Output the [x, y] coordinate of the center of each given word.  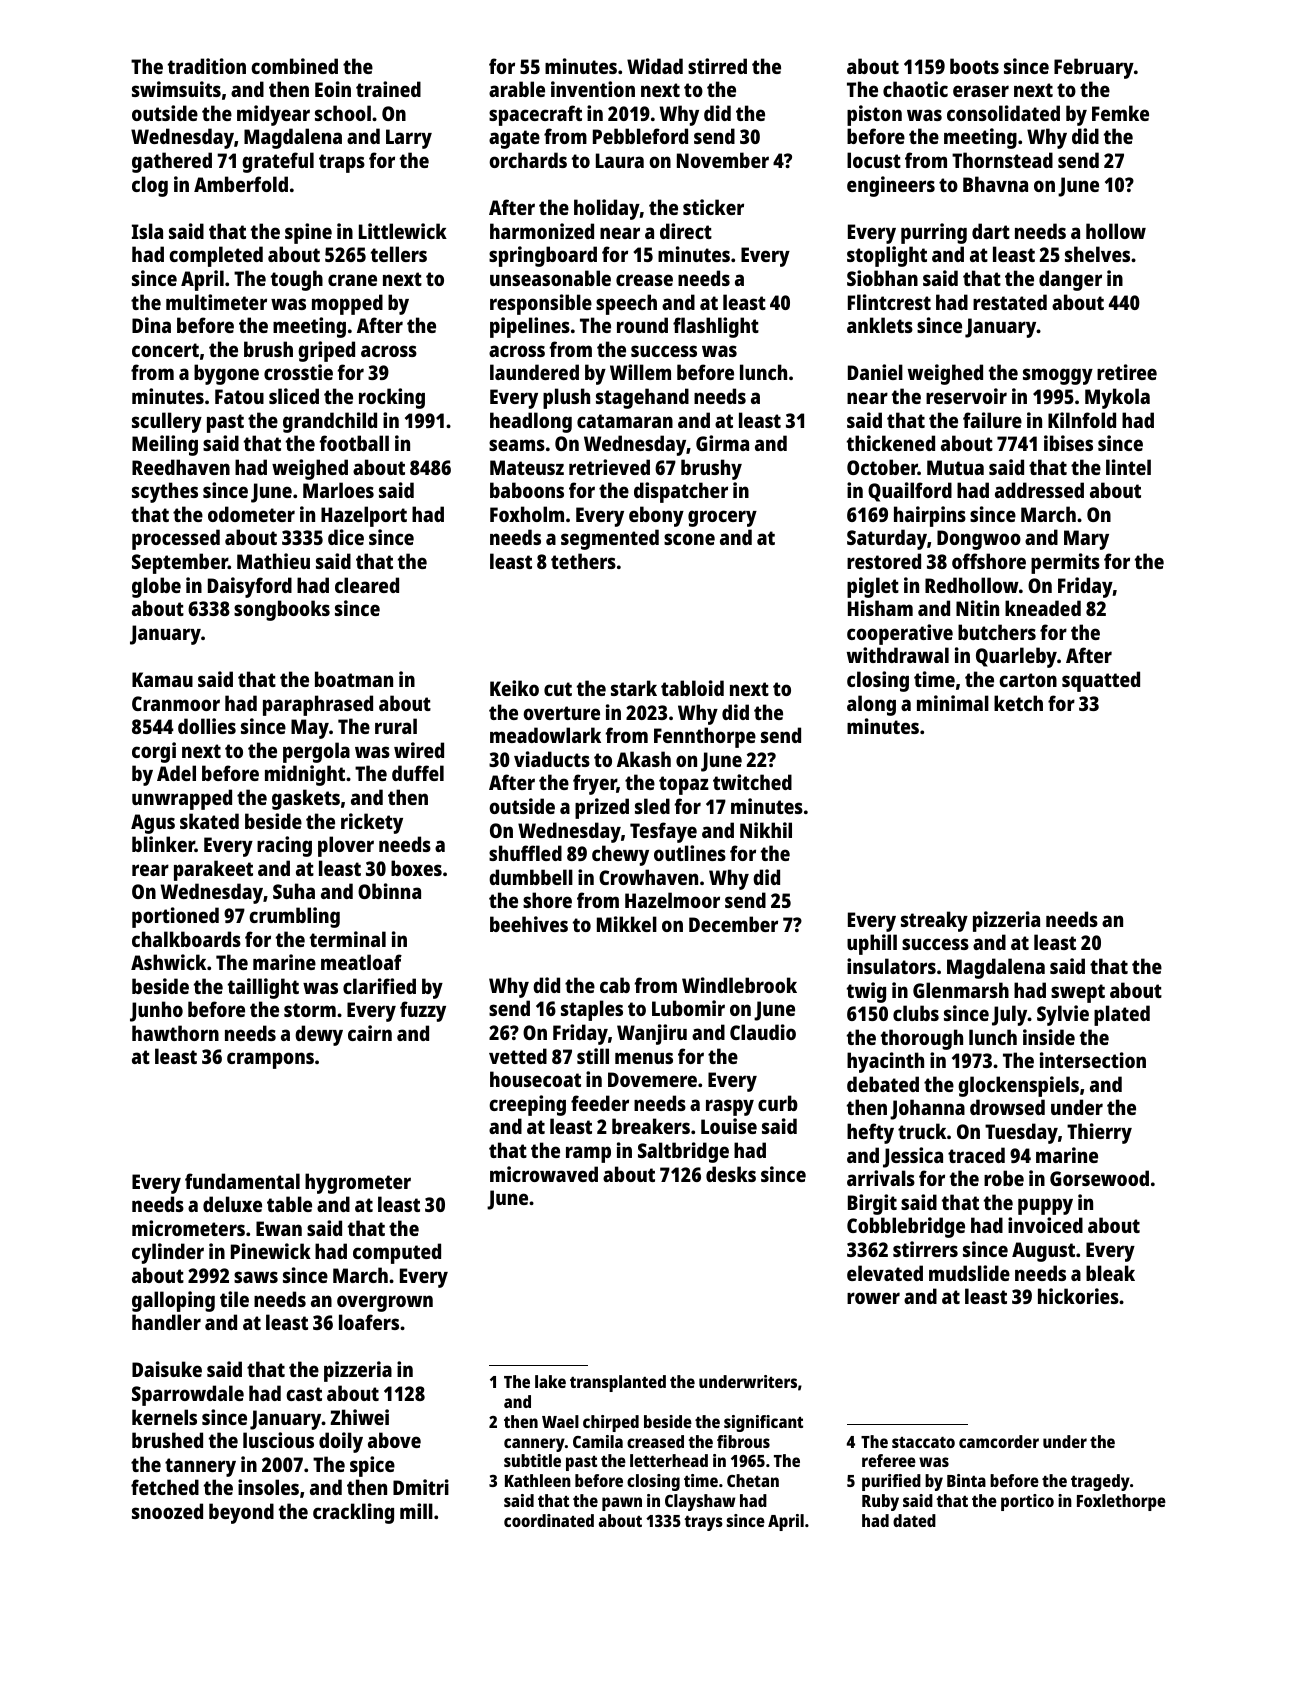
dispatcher [681, 492]
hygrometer [358, 1183]
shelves [1097, 254]
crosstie [298, 372]
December [733, 924]
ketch [1018, 703]
